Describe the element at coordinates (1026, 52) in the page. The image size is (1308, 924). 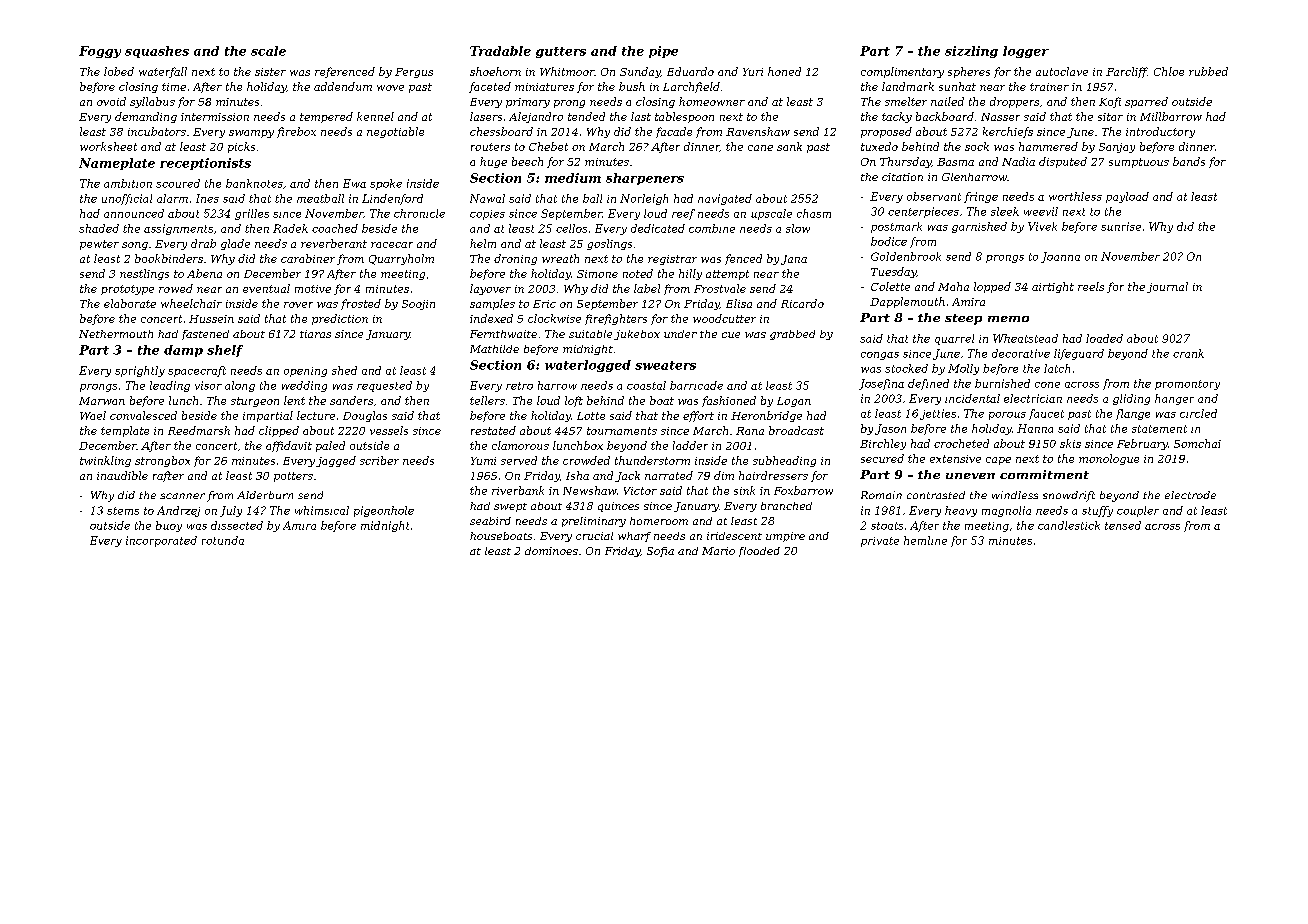
I see `logger` at that location.
